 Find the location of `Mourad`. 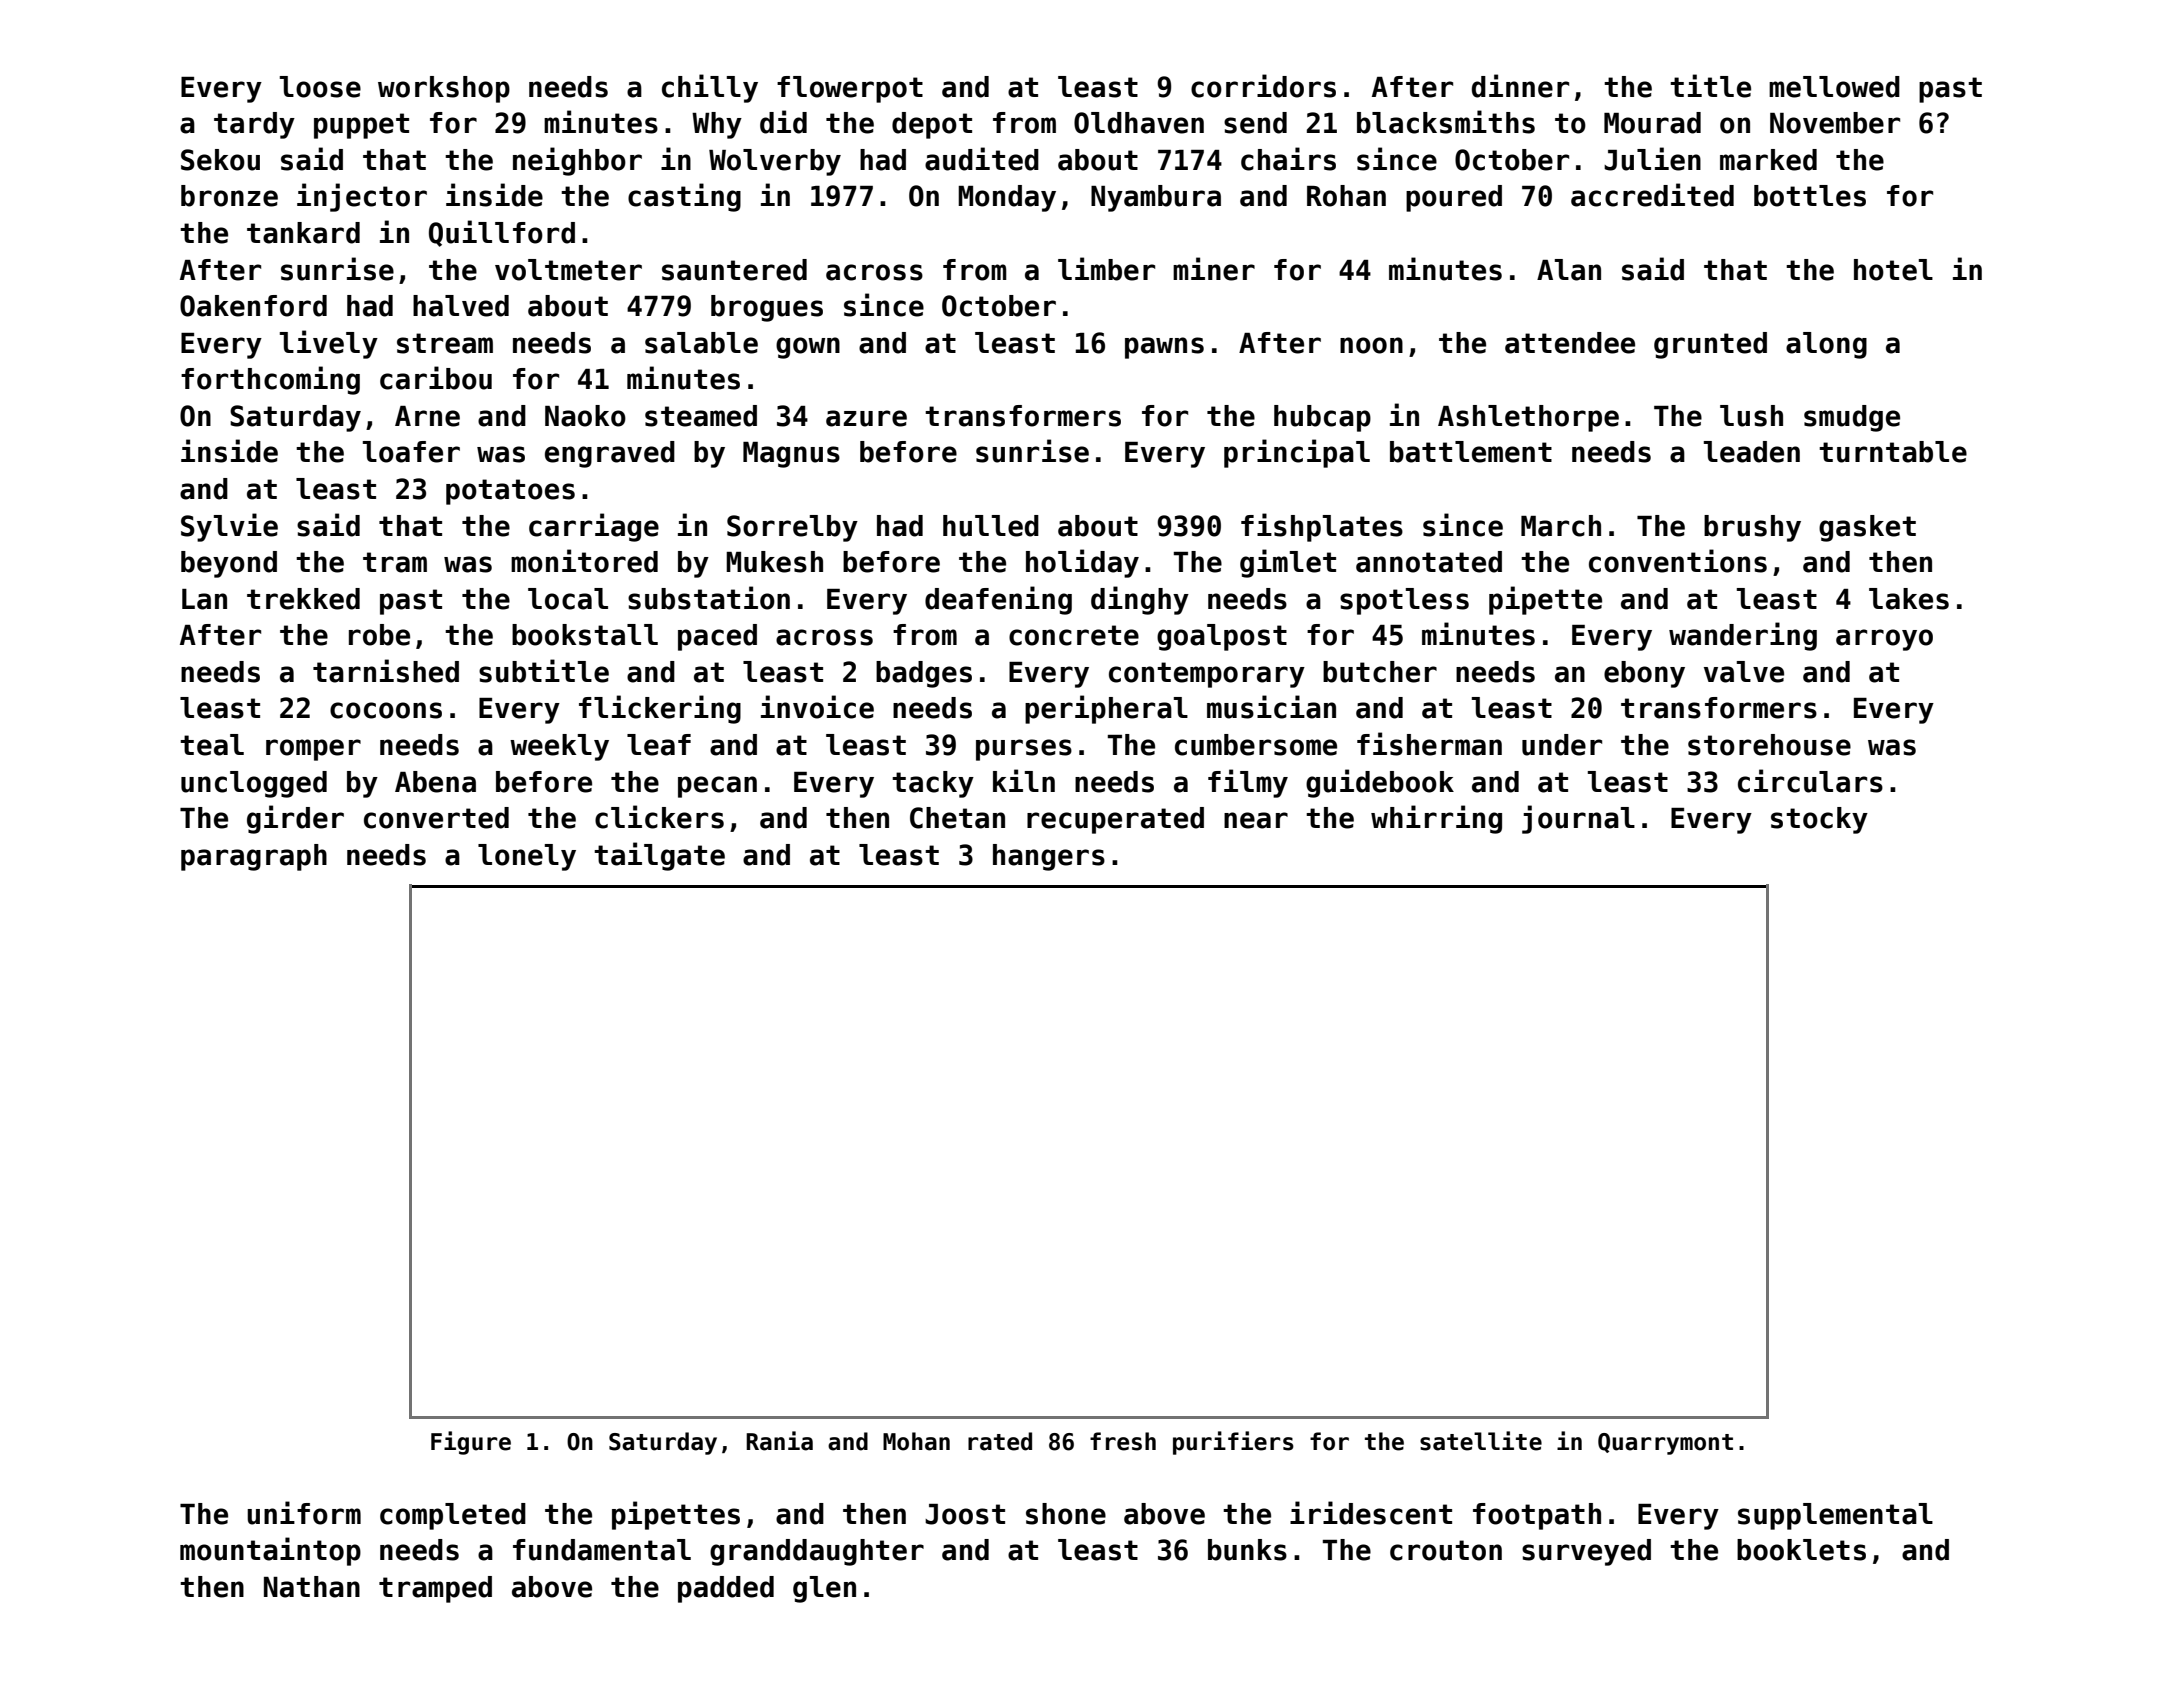

Mourad is located at coordinates (1652, 123).
